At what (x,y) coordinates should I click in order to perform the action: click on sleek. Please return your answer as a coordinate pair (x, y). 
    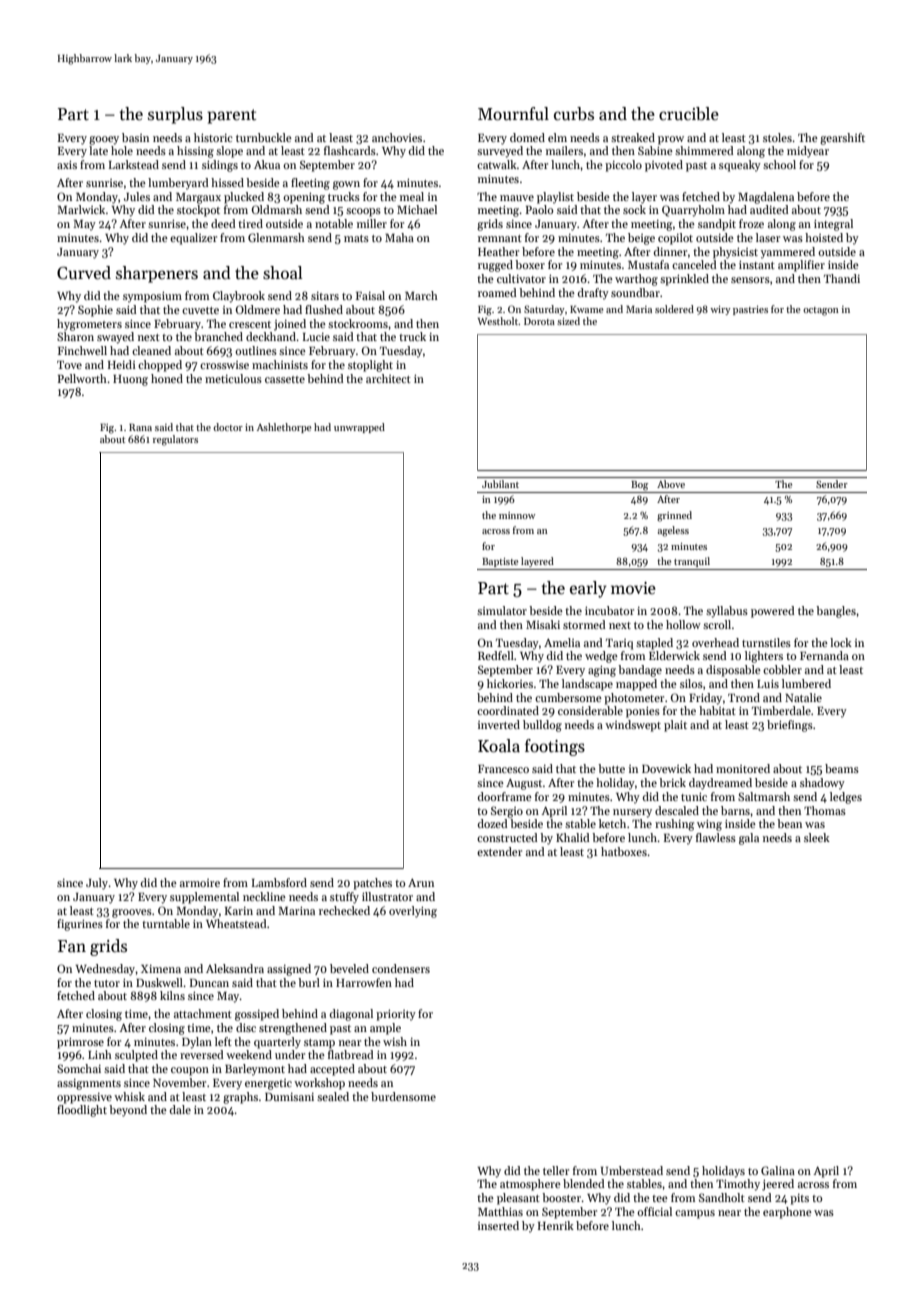
    Looking at the image, I should click on (817, 837).
